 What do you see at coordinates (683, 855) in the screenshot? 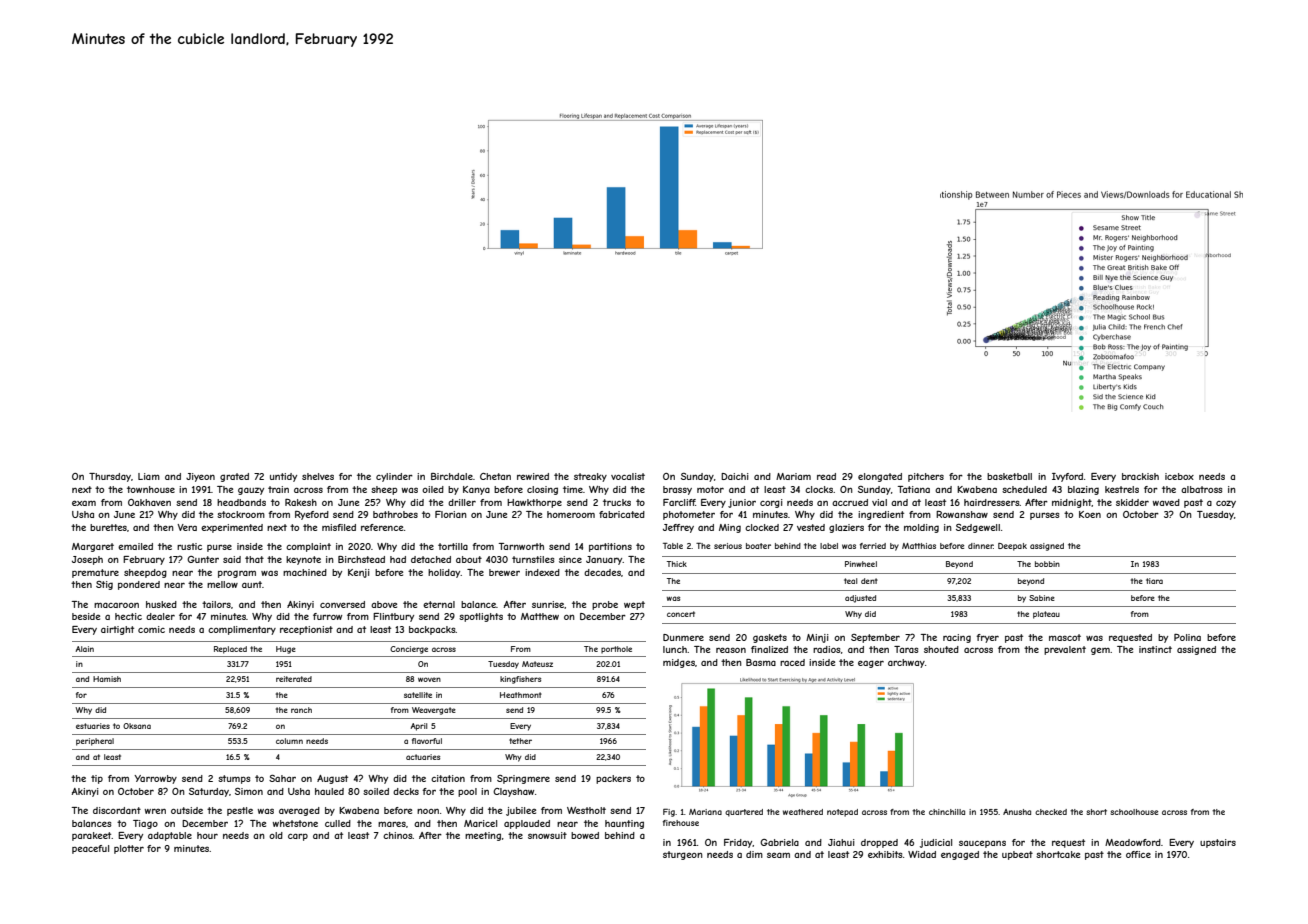
I see `sturgeon` at bounding box center [683, 855].
